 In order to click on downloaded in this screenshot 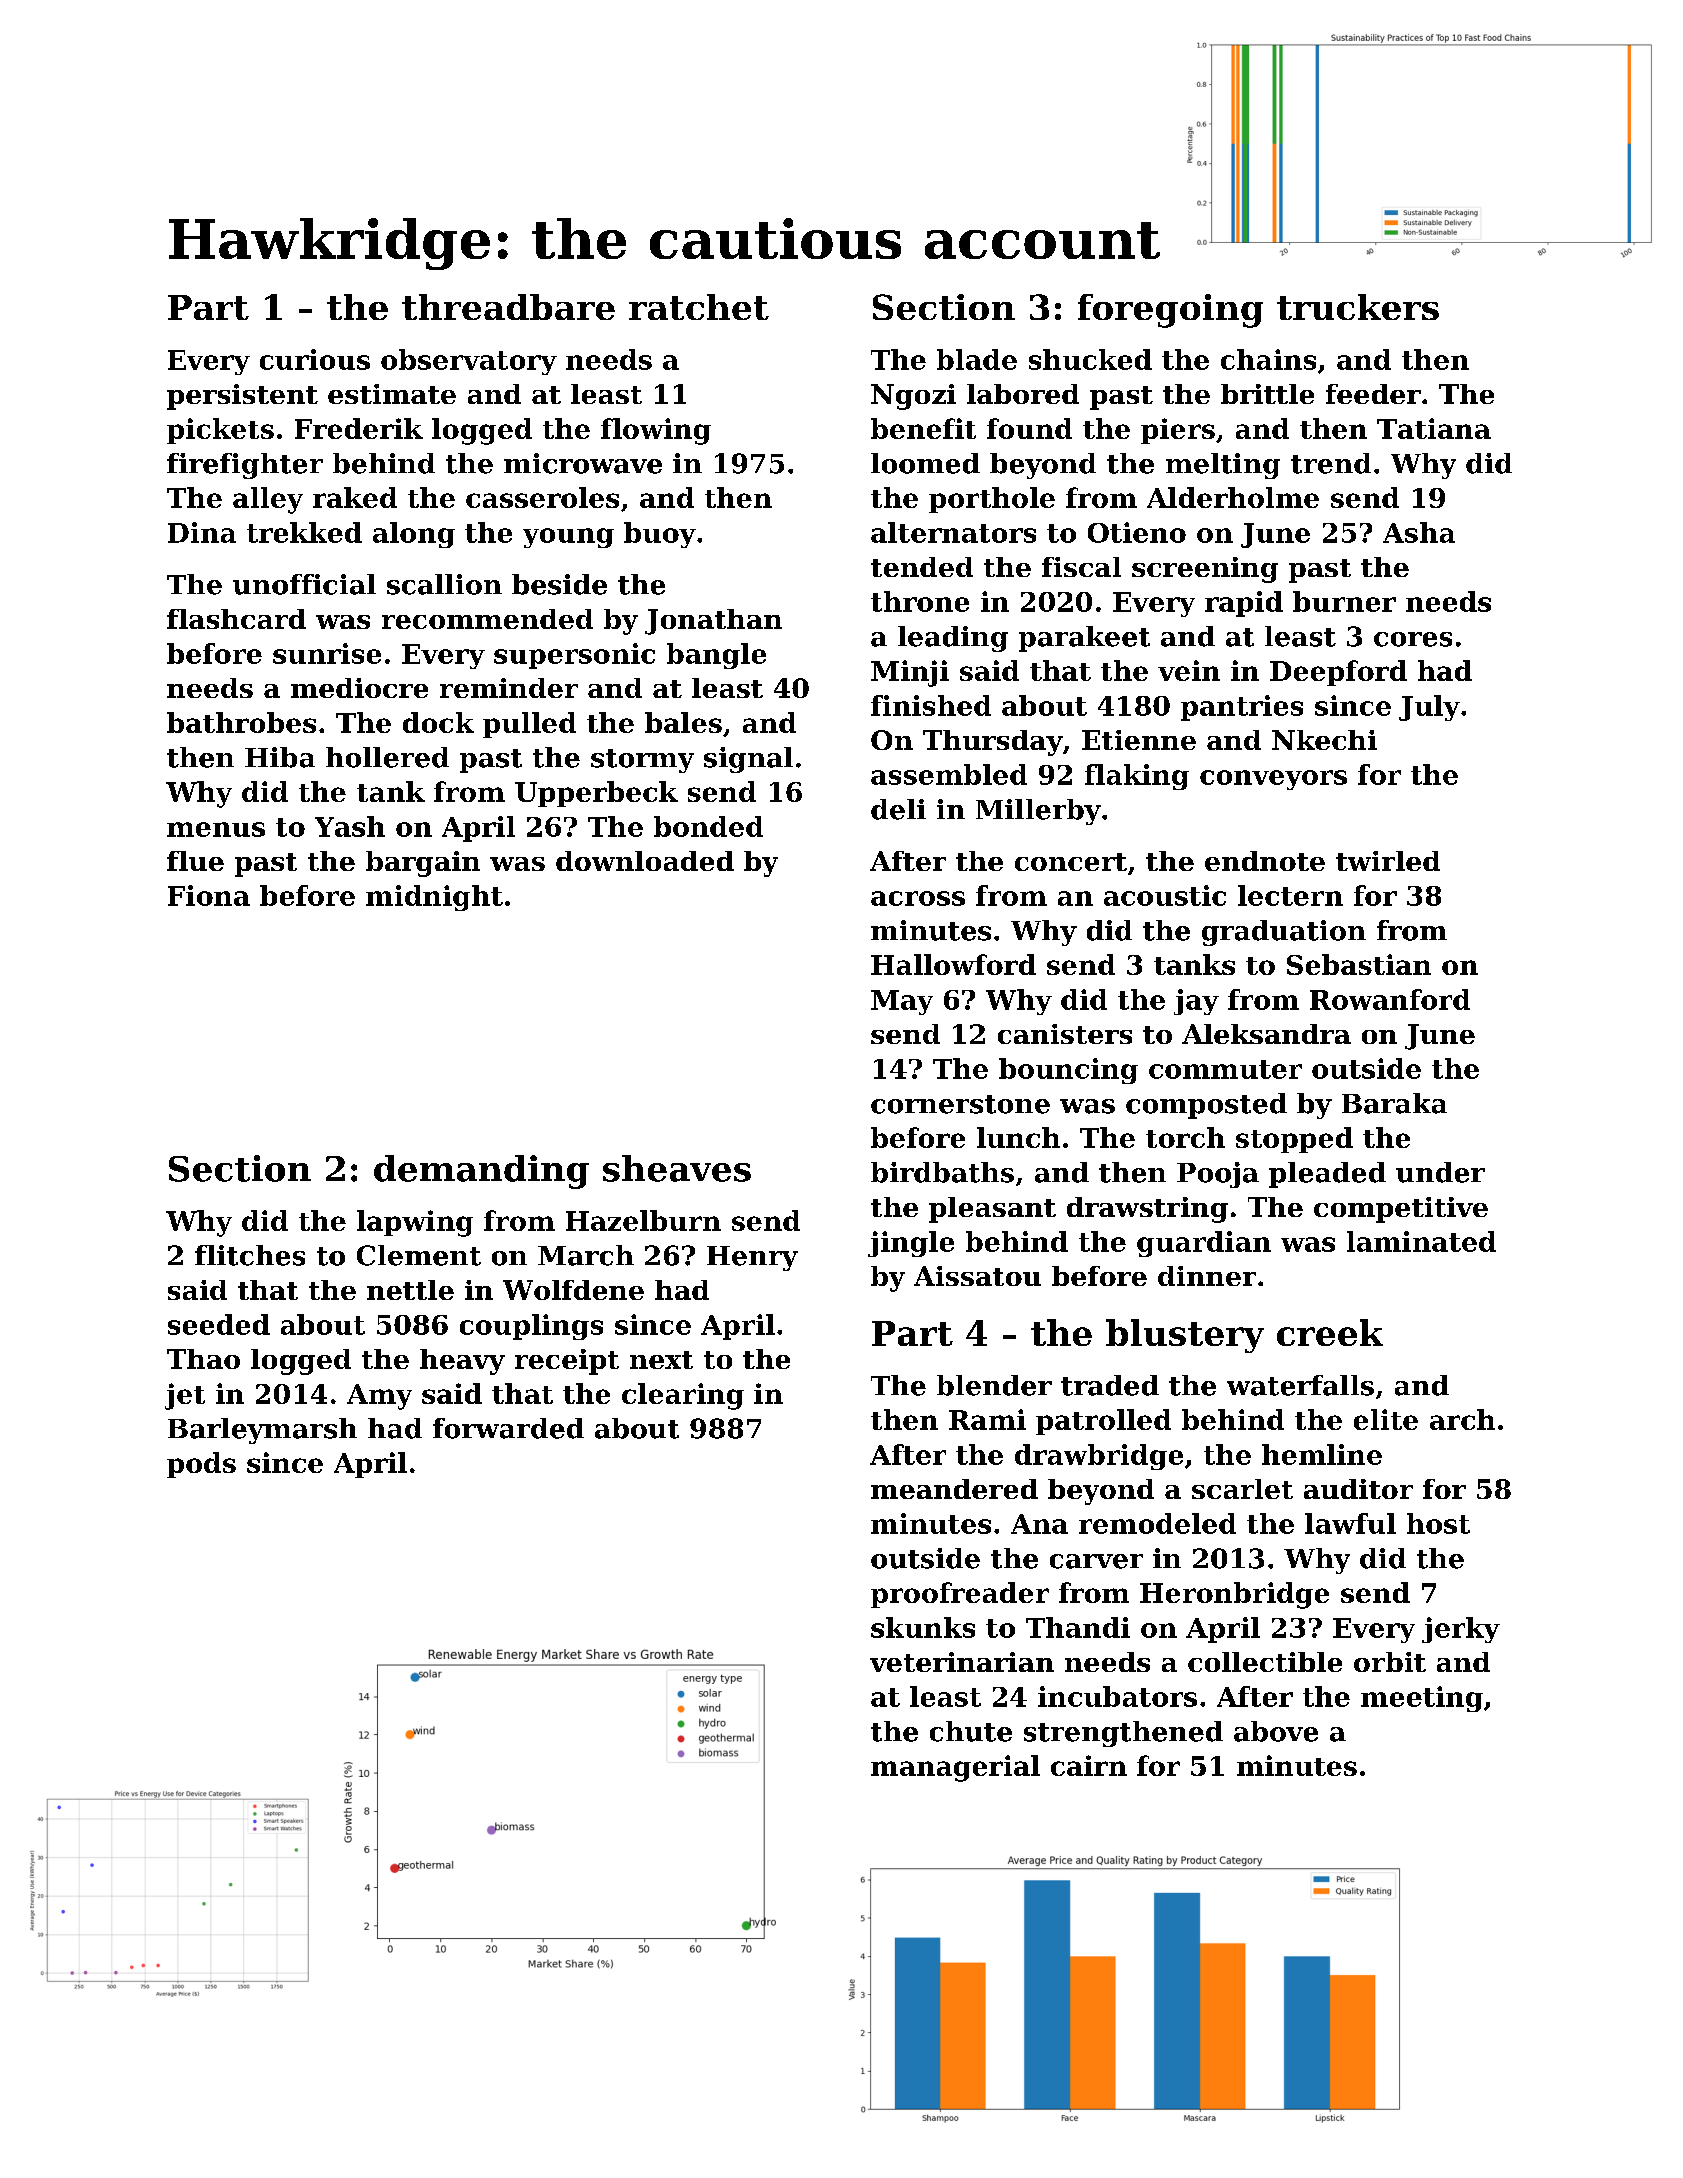, I will do `click(645, 861)`.
